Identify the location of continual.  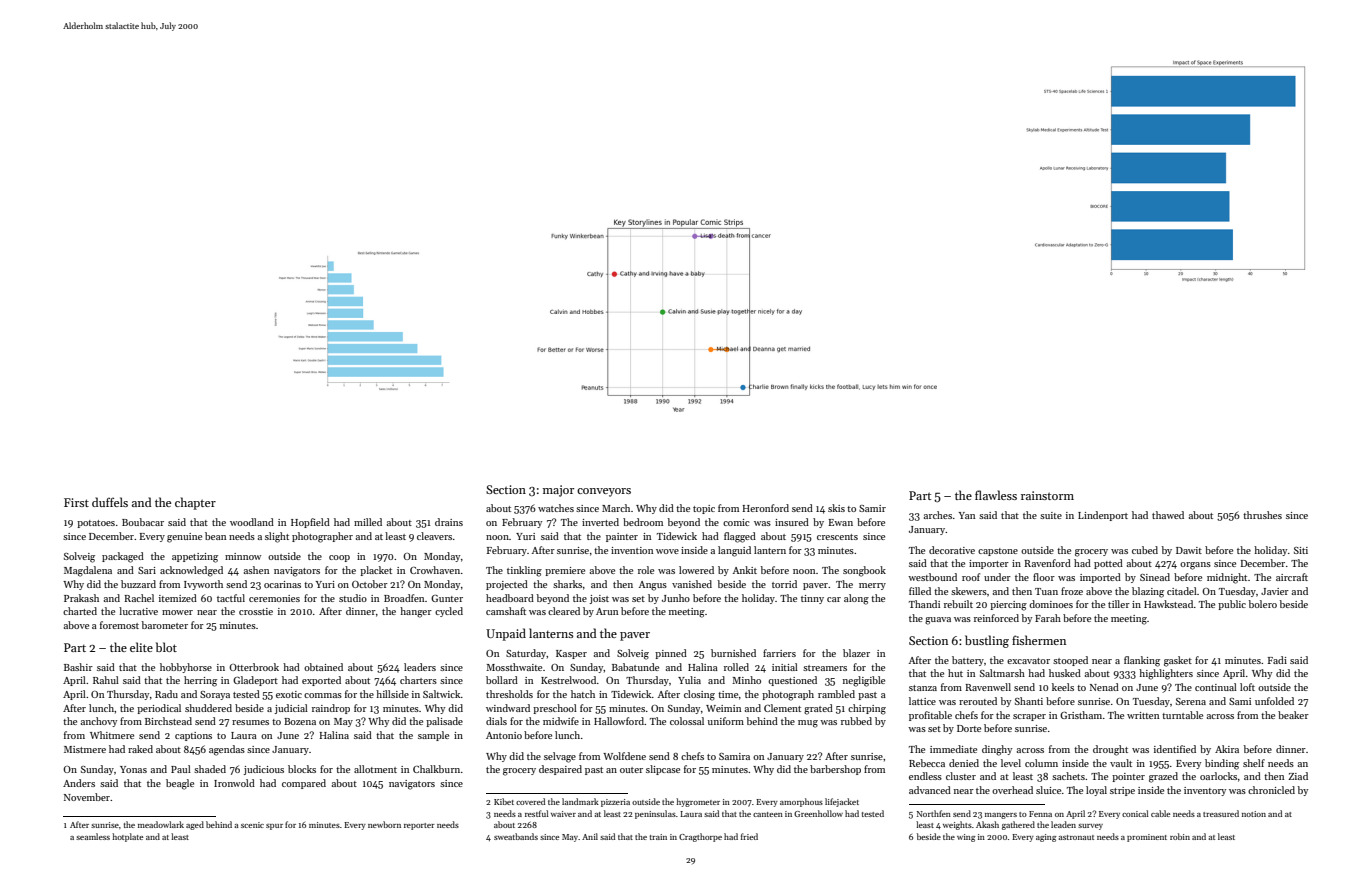
(1216, 687).
